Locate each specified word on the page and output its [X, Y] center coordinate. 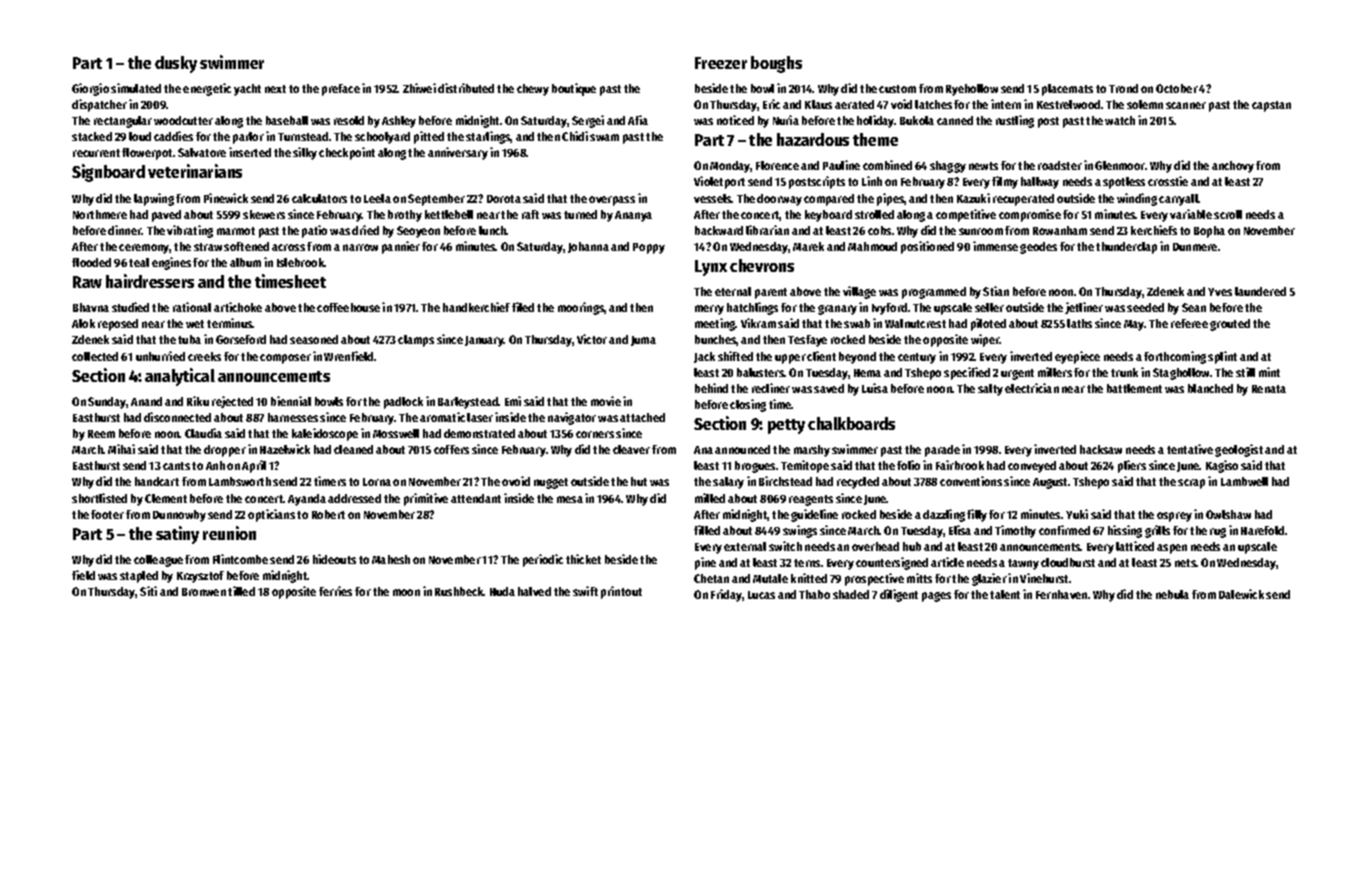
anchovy [1233, 167]
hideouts [334, 559]
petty [786, 426]
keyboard [828, 216]
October [1177, 88]
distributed [466, 88]
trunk [1124, 372]
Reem [101, 434]
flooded [91, 262]
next [275, 89]
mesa [570, 499]
